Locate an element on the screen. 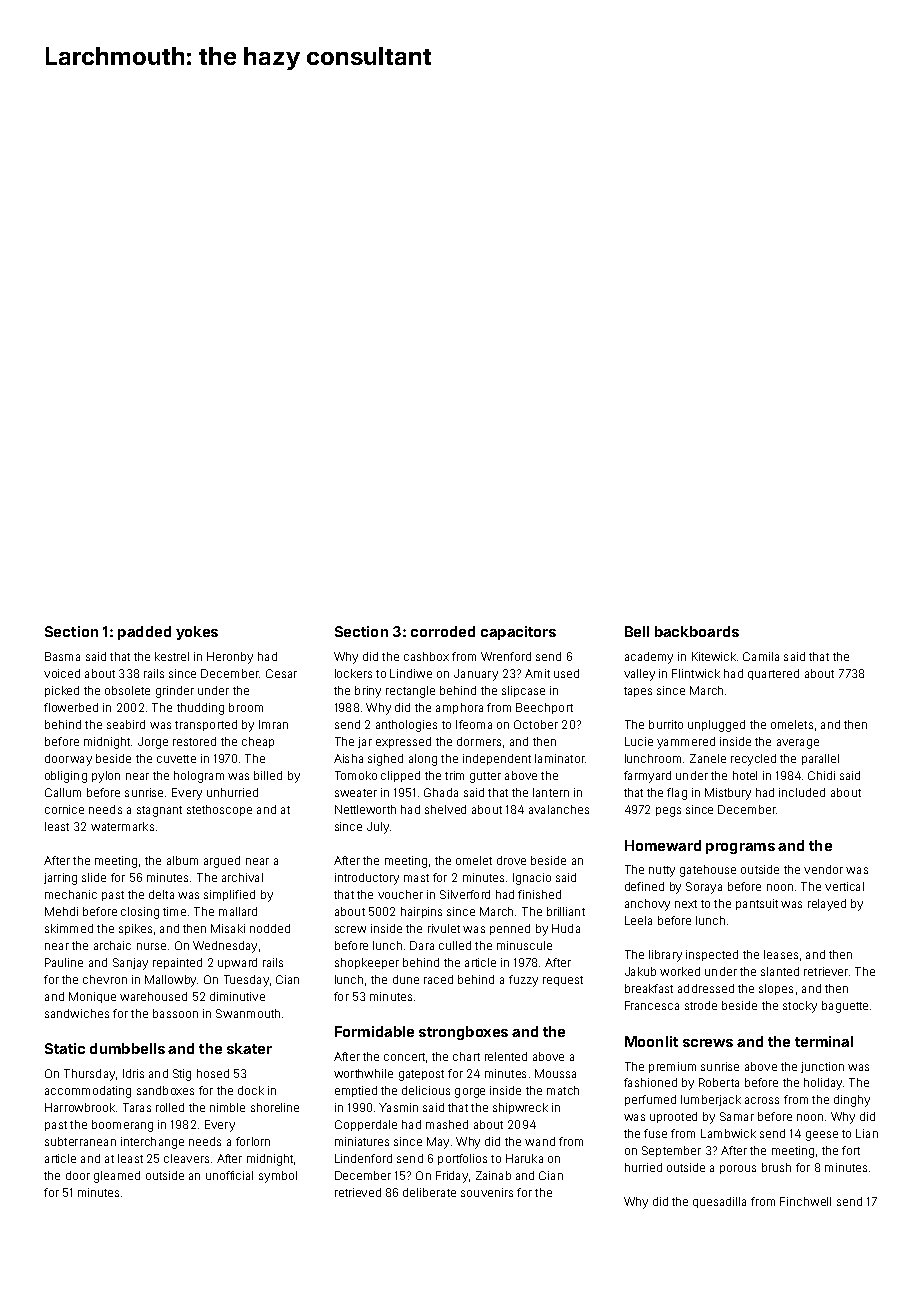 This screenshot has width=924, height=1308. unofficial is located at coordinates (229, 1175).
